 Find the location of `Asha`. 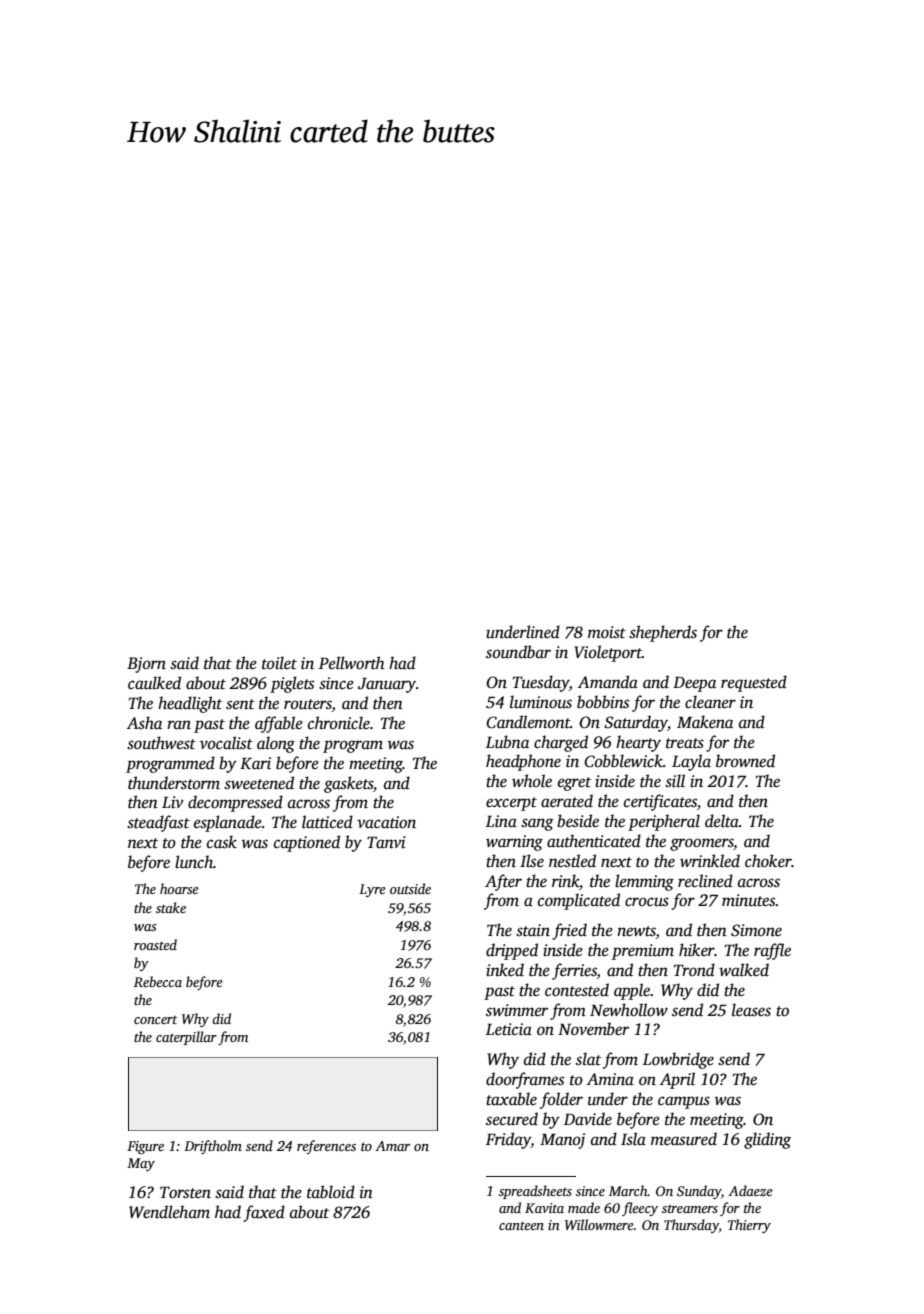

Asha is located at coordinates (144, 723).
